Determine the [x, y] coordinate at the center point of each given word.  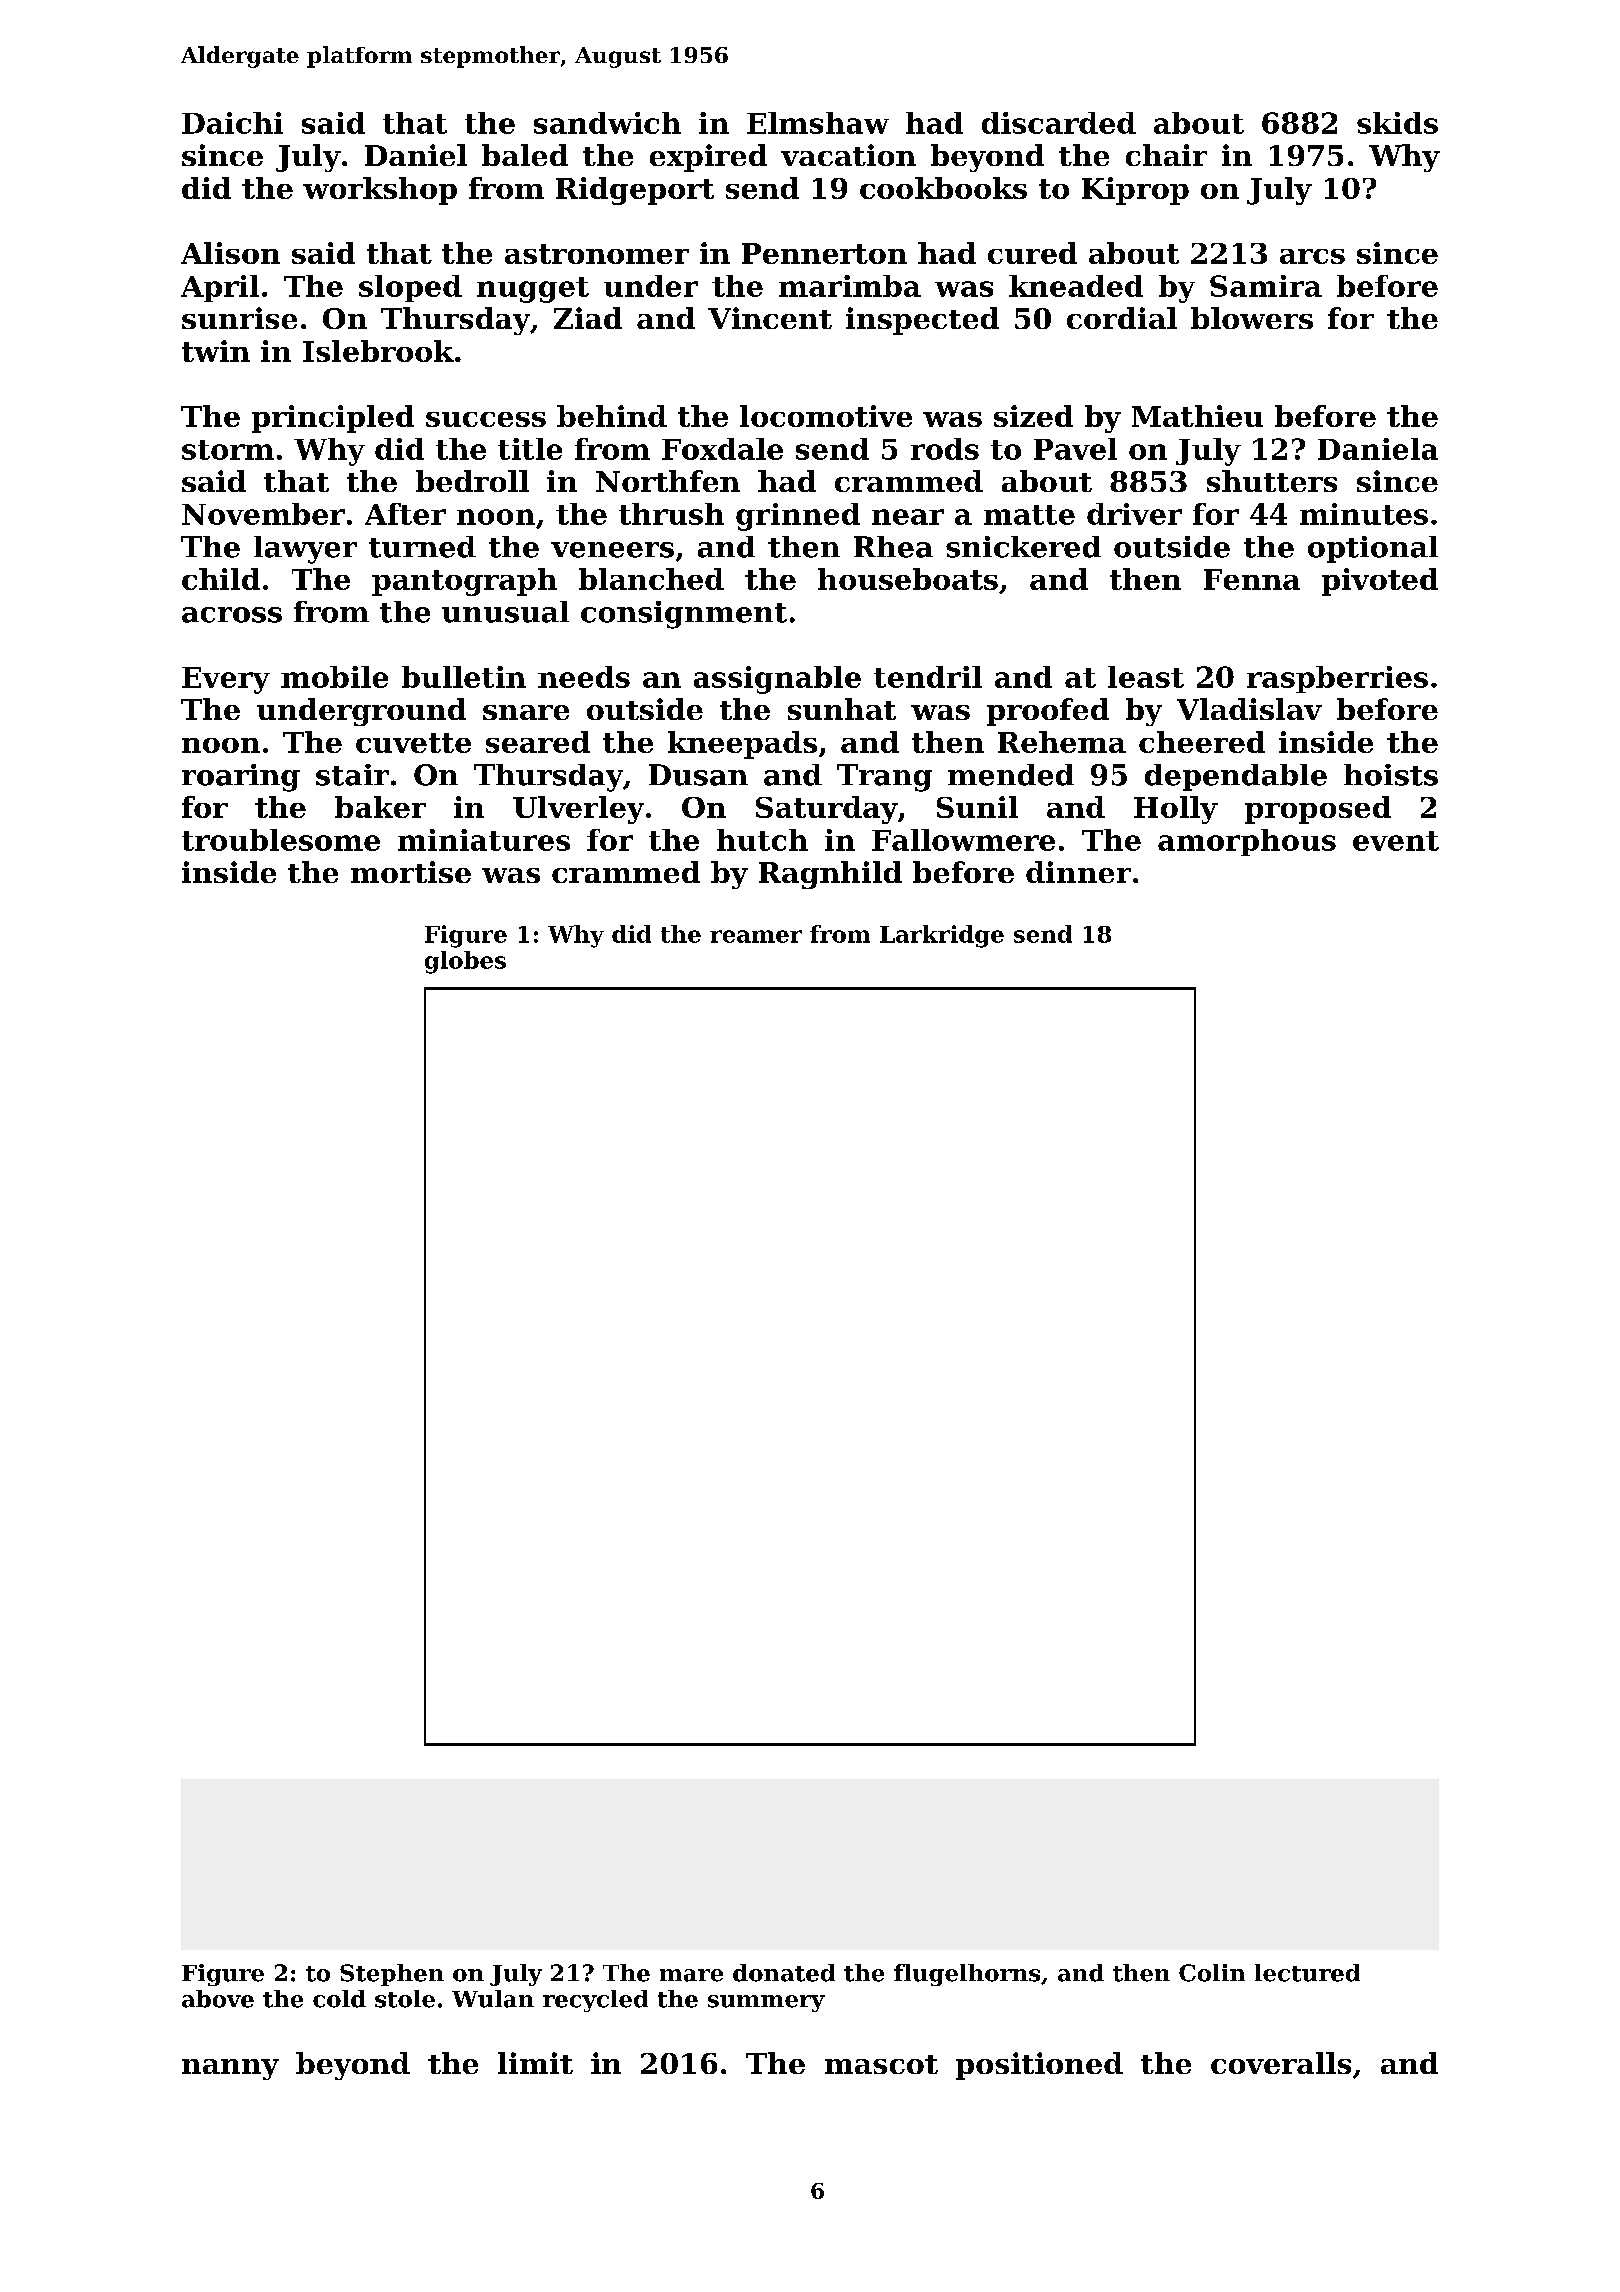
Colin [1212, 1973]
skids [1397, 123]
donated [784, 1973]
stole [405, 1999]
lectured [1307, 1973]
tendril [928, 677]
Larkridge [942, 936]
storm [228, 450]
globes [465, 962]
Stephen [392, 1975]
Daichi [232, 123]
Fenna [1252, 579]
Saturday [827, 810]
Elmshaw [818, 123]
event [1396, 841]
